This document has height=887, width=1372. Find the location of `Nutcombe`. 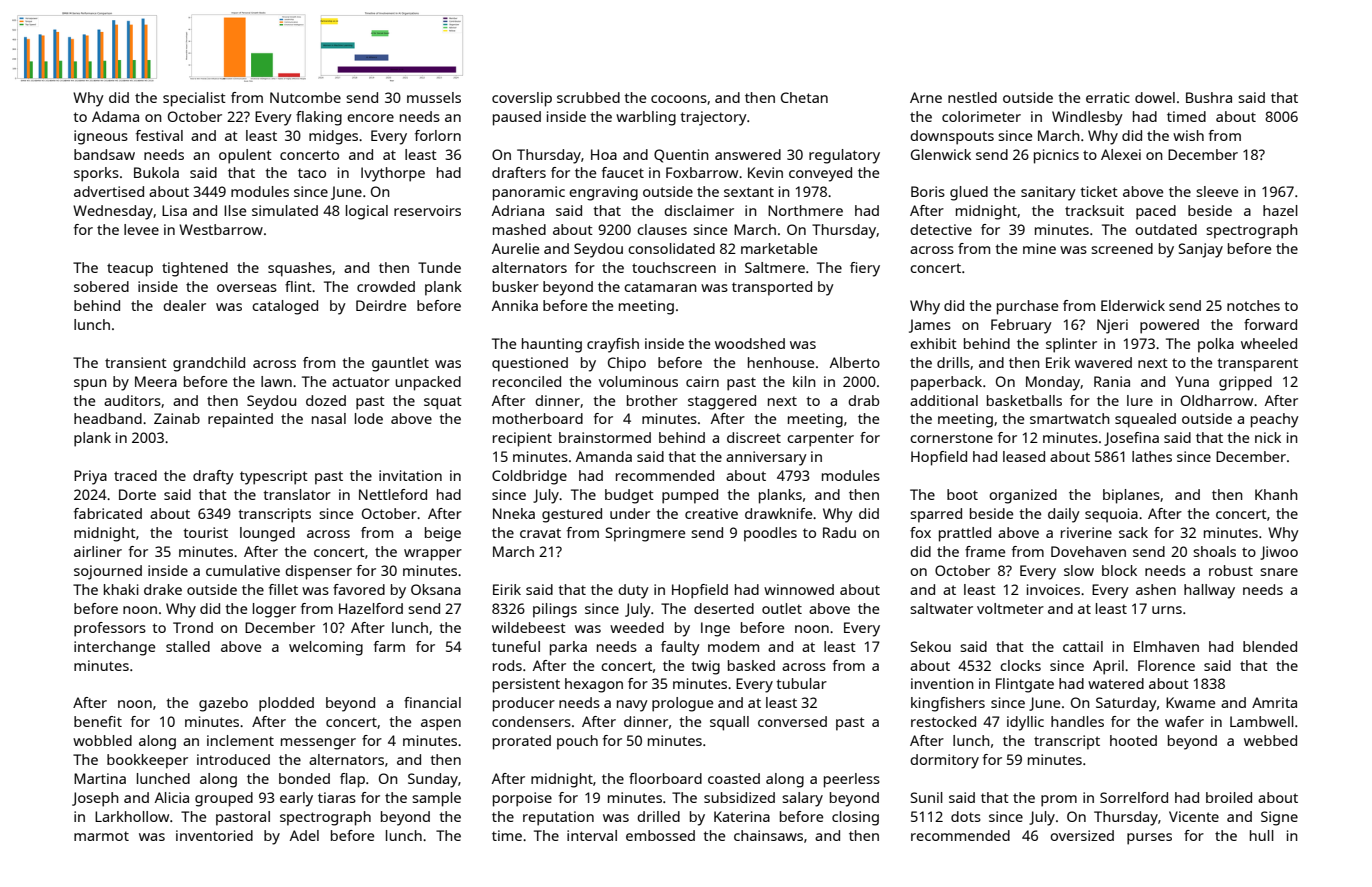

Nutcombe is located at coordinates (305, 97).
